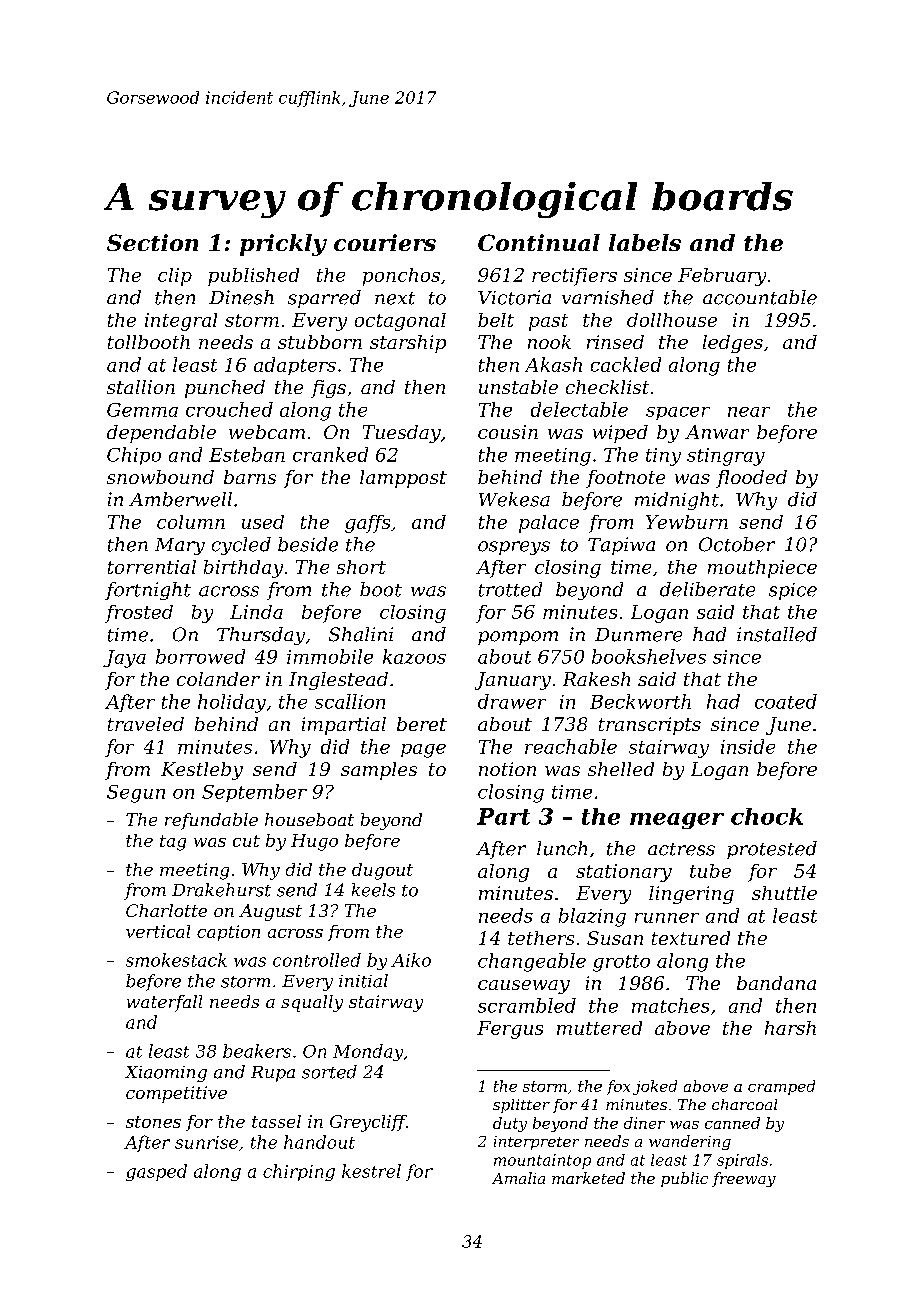 The height and width of the screenshot is (1311, 924). Describe the element at coordinates (625, 479) in the screenshot. I see `footnote` at that location.
